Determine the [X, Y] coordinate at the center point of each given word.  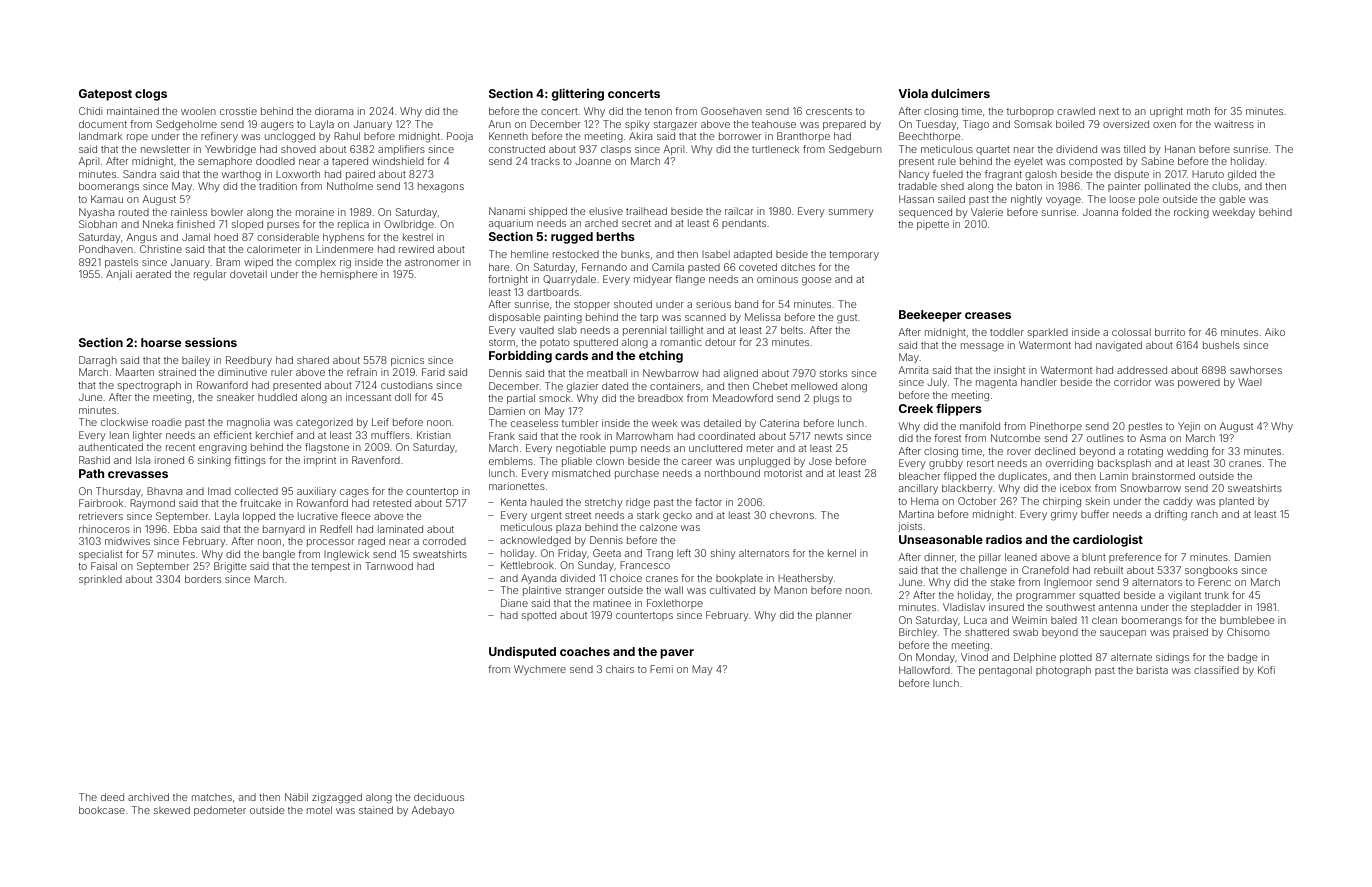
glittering [577, 95]
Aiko [1275, 332]
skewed [172, 810]
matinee [612, 603]
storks [833, 373]
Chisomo [1248, 632]
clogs [151, 95]
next [1109, 111]
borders [203, 579]
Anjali [119, 275]
